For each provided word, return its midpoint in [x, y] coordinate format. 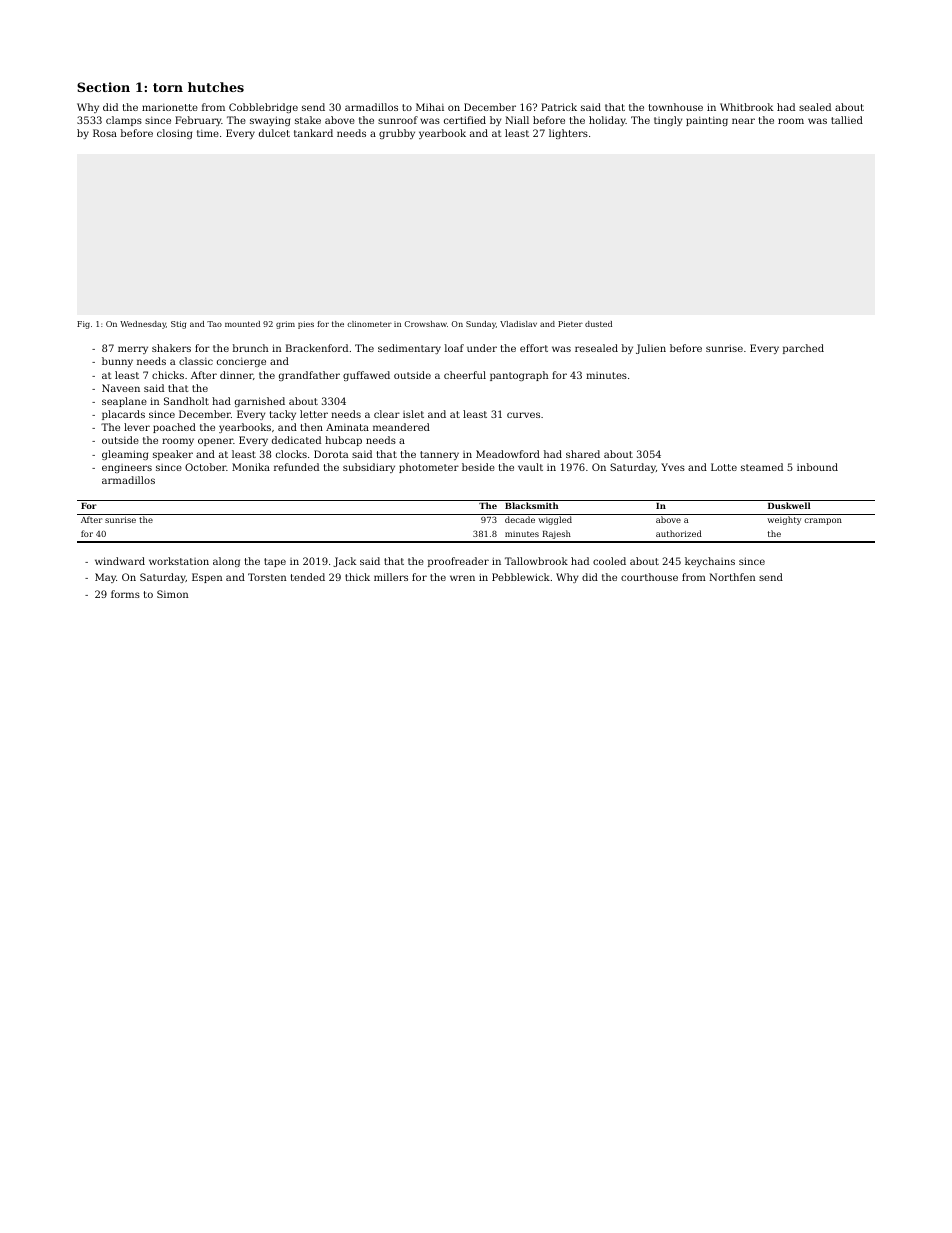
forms [125, 594]
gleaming [125, 455]
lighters [568, 134]
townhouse [676, 107]
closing [174, 134]
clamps [124, 121]
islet [413, 414]
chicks [168, 375]
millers [391, 577]
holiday [607, 121]
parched [803, 349]
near [743, 121]
